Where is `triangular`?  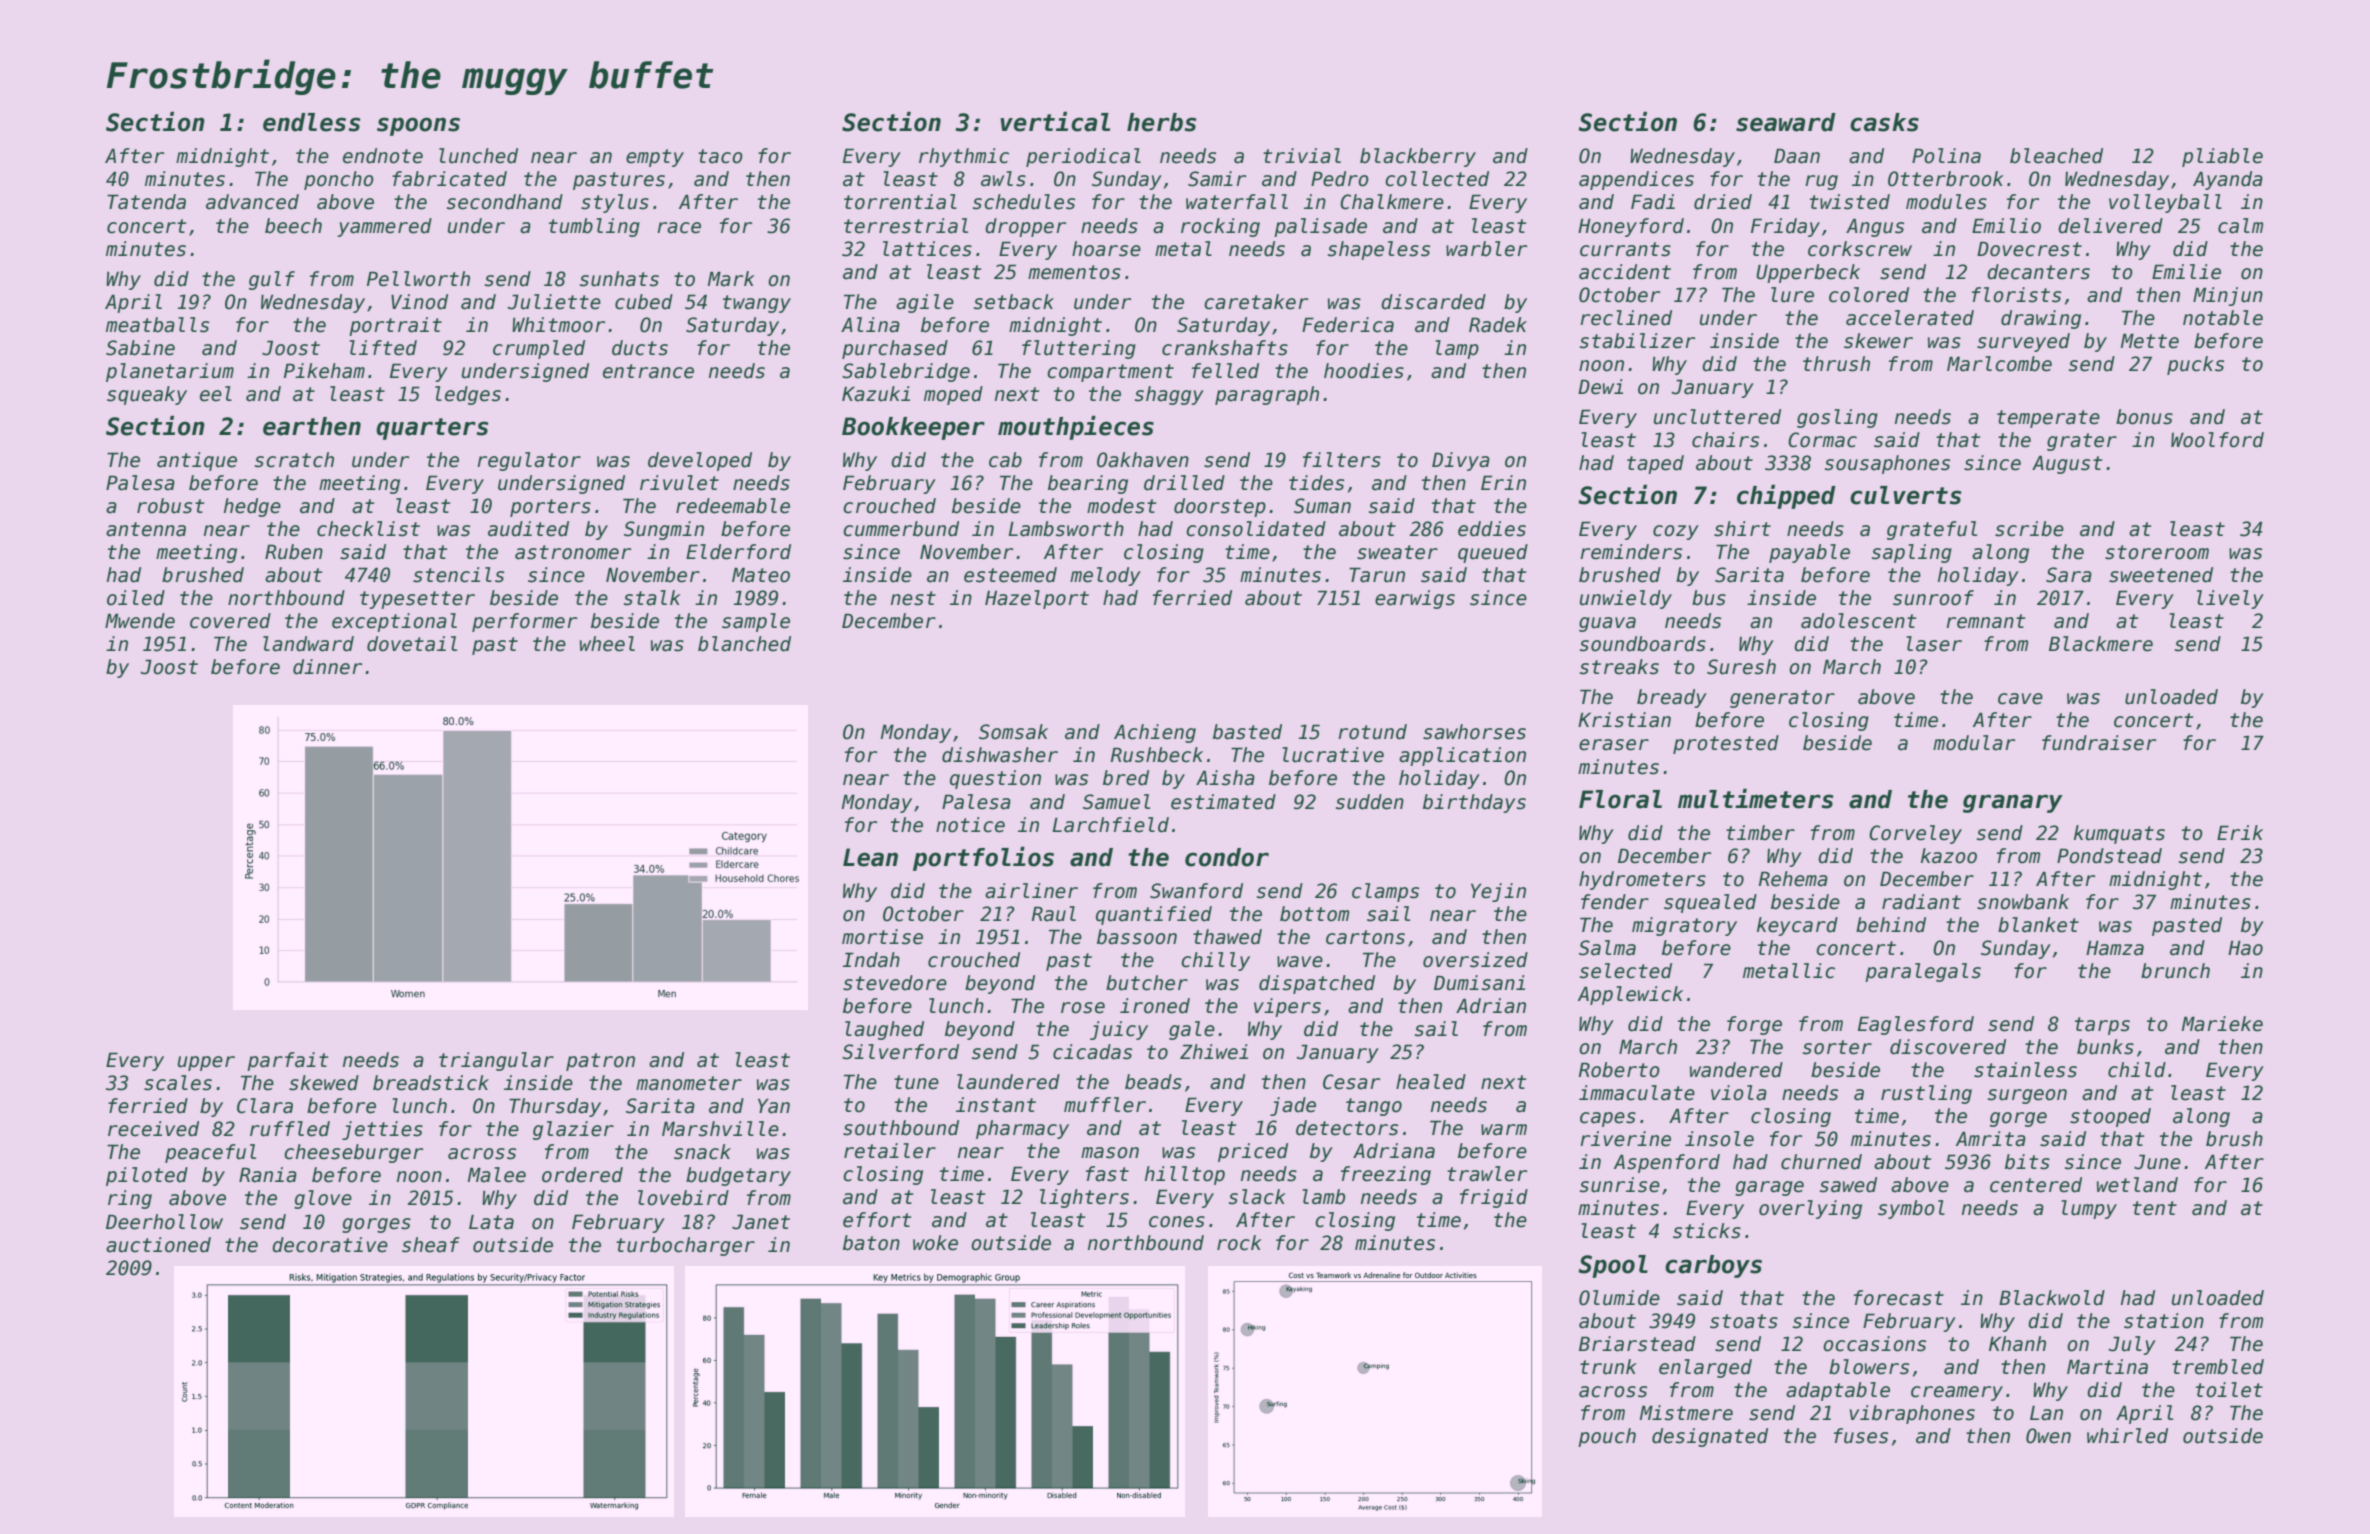
triangular is located at coordinates (496, 1061).
